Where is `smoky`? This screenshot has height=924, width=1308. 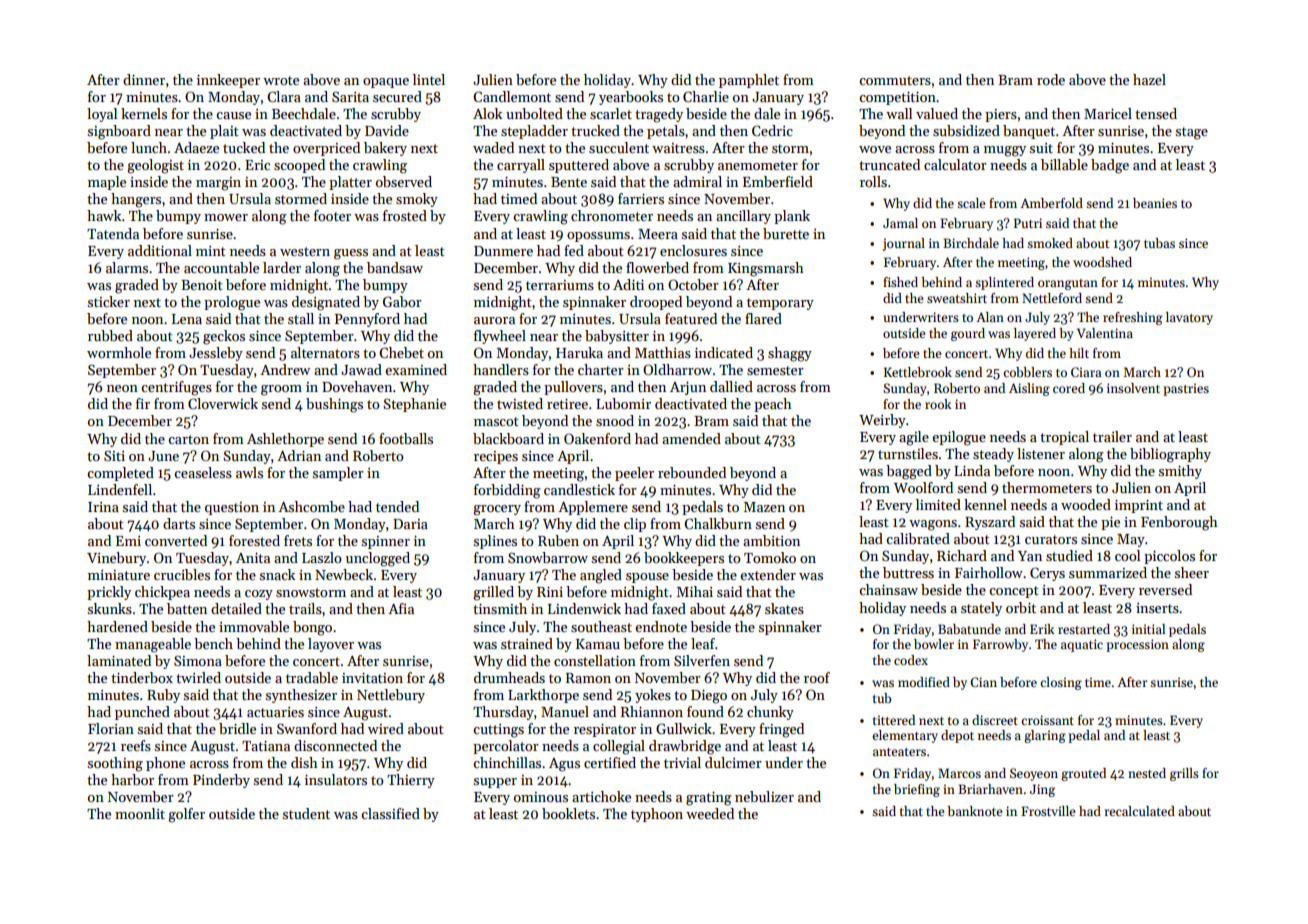
smoky is located at coordinates (417, 200).
